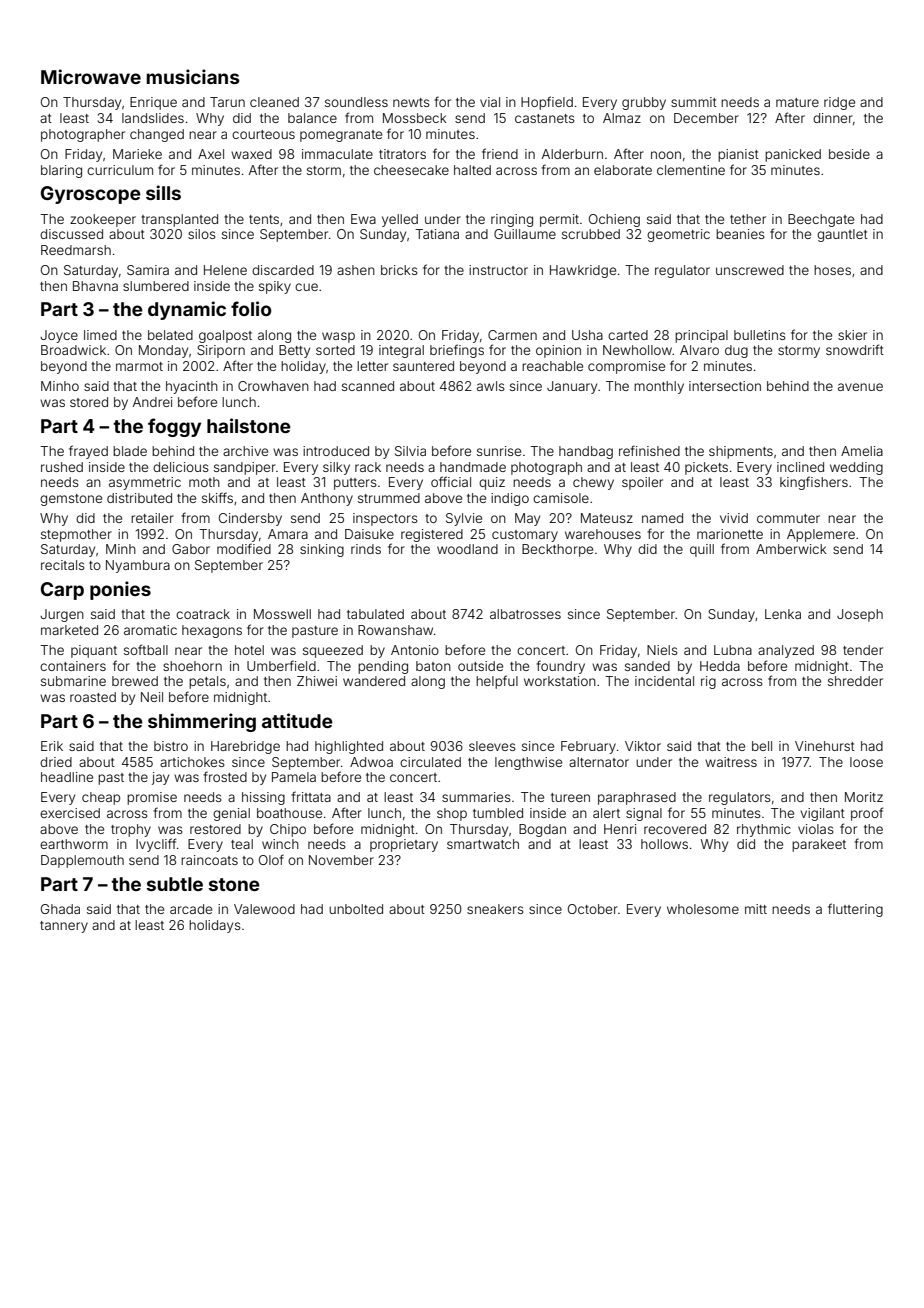  What do you see at coordinates (527, 519) in the screenshot?
I see `May` at bounding box center [527, 519].
